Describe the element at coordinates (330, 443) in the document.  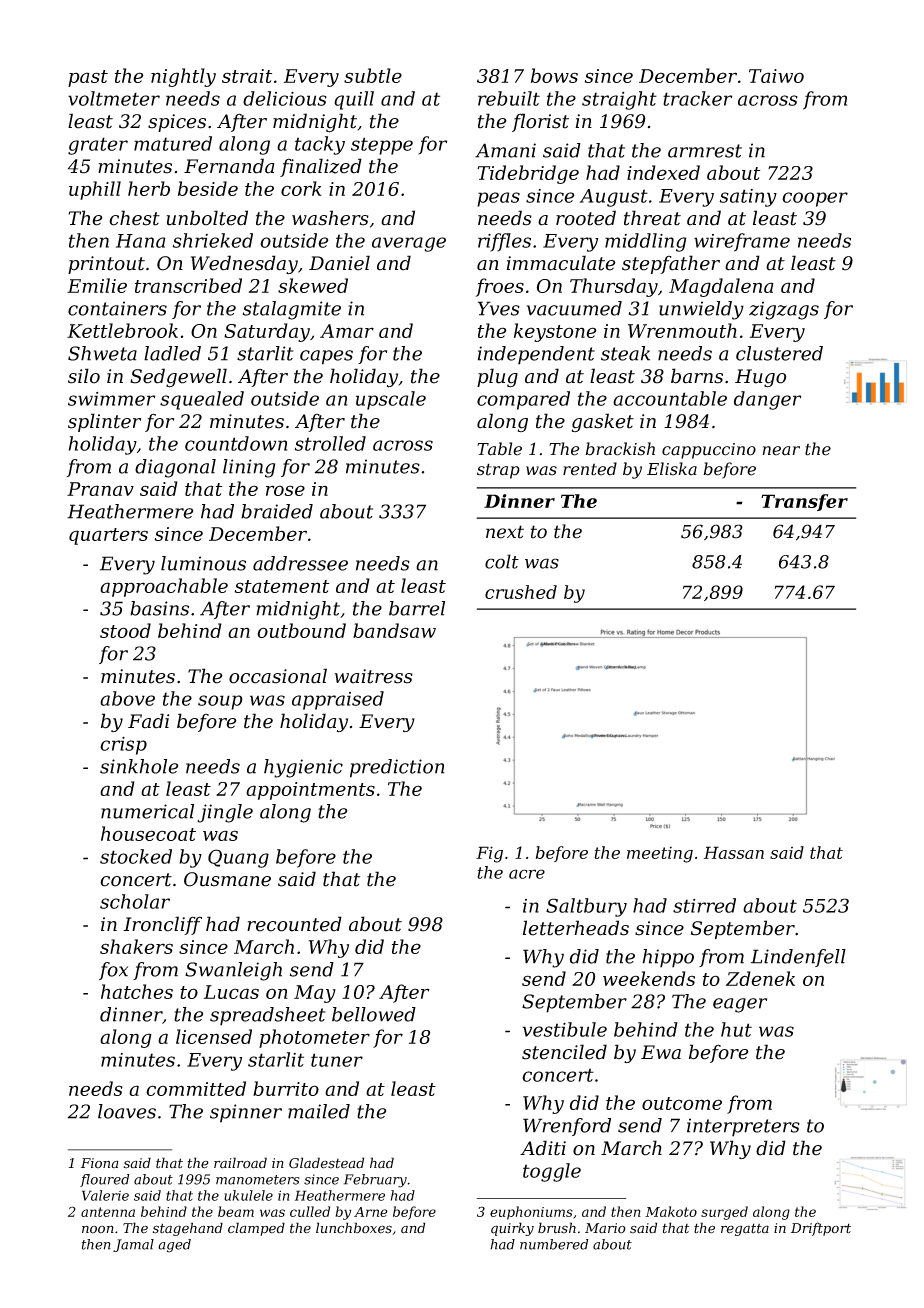
I see `strolled` at that location.
